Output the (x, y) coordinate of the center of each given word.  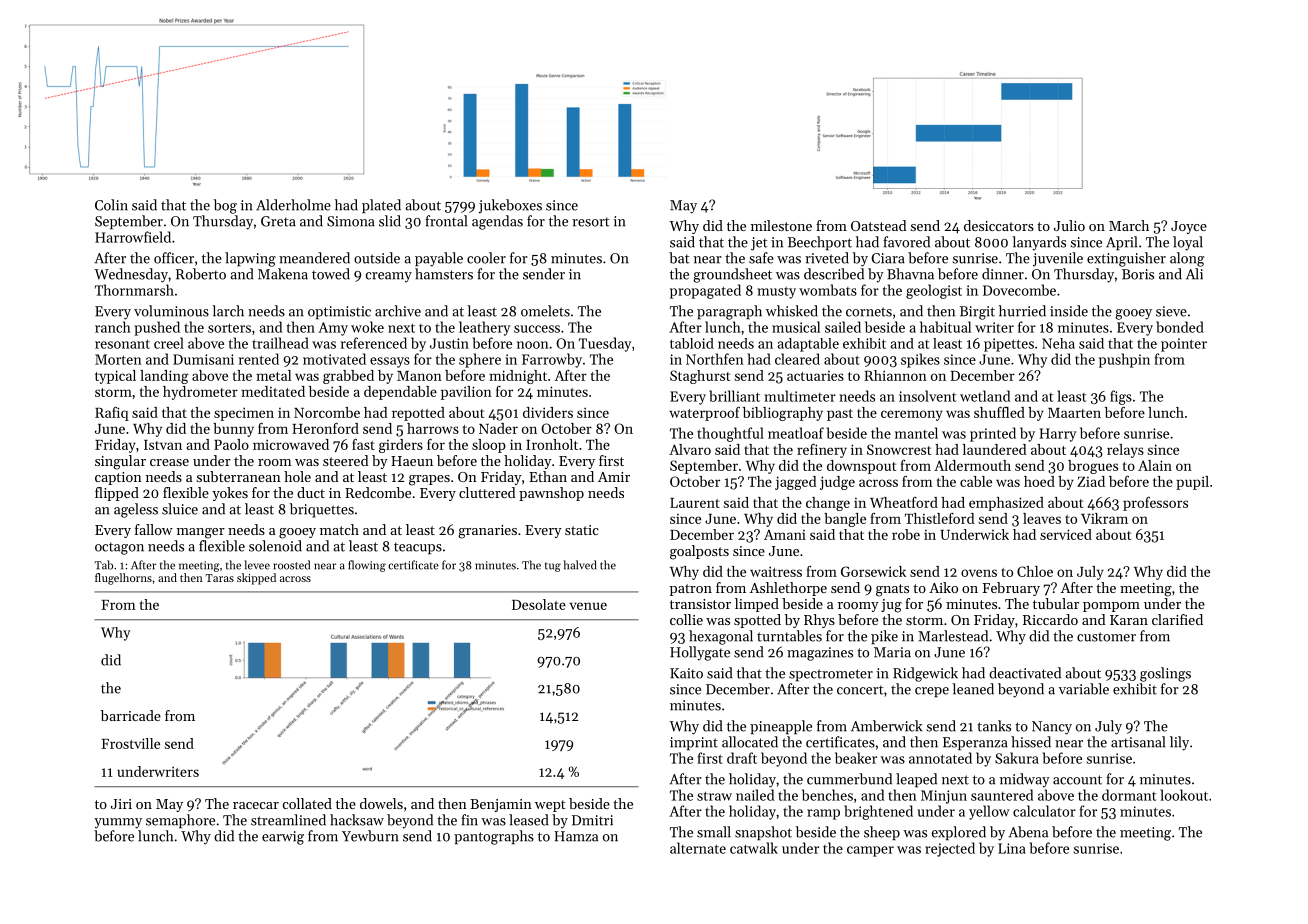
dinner (1003, 274)
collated (307, 803)
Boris (1138, 274)
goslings (1165, 674)
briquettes (322, 510)
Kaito (686, 673)
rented (259, 359)
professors (1155, 504)
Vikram (1104, 518)
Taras (220, 578)
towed (331, 274)
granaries (487, 532)
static (582, 530)
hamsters (444, 274)
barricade (131, 715)
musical (796, 327)
